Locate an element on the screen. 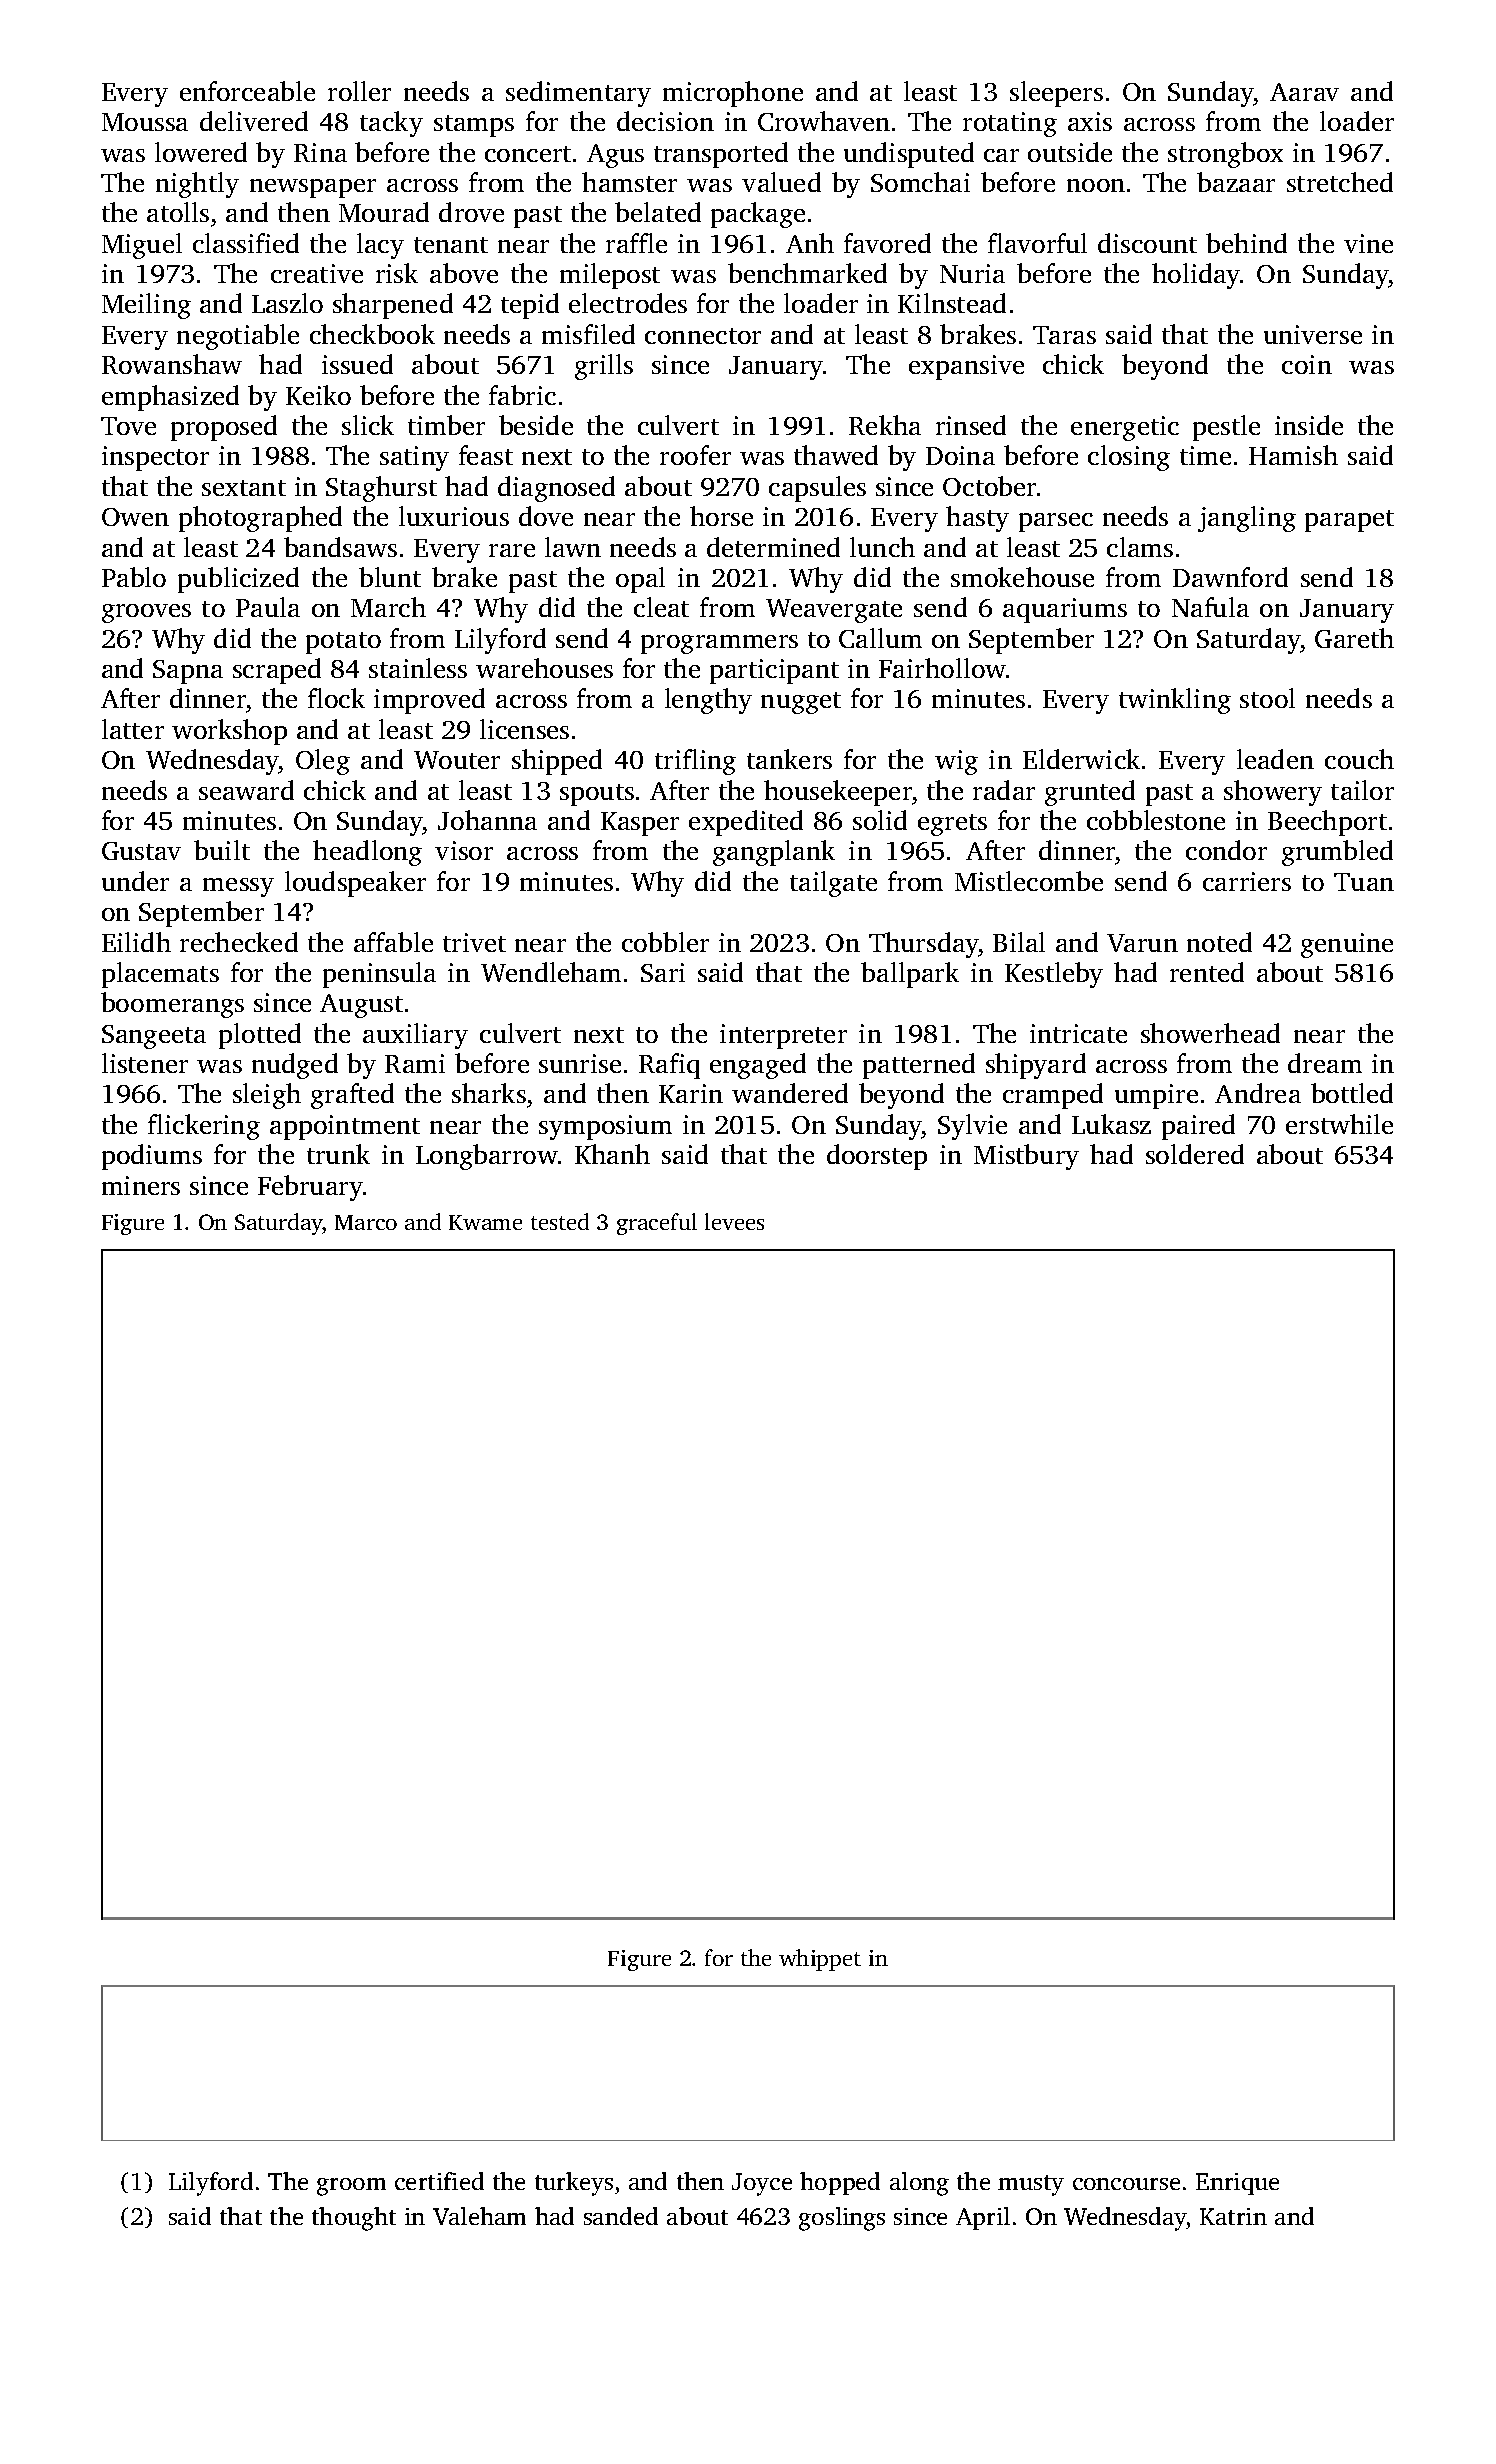  Kasper is located at coordinates (640, 824).
